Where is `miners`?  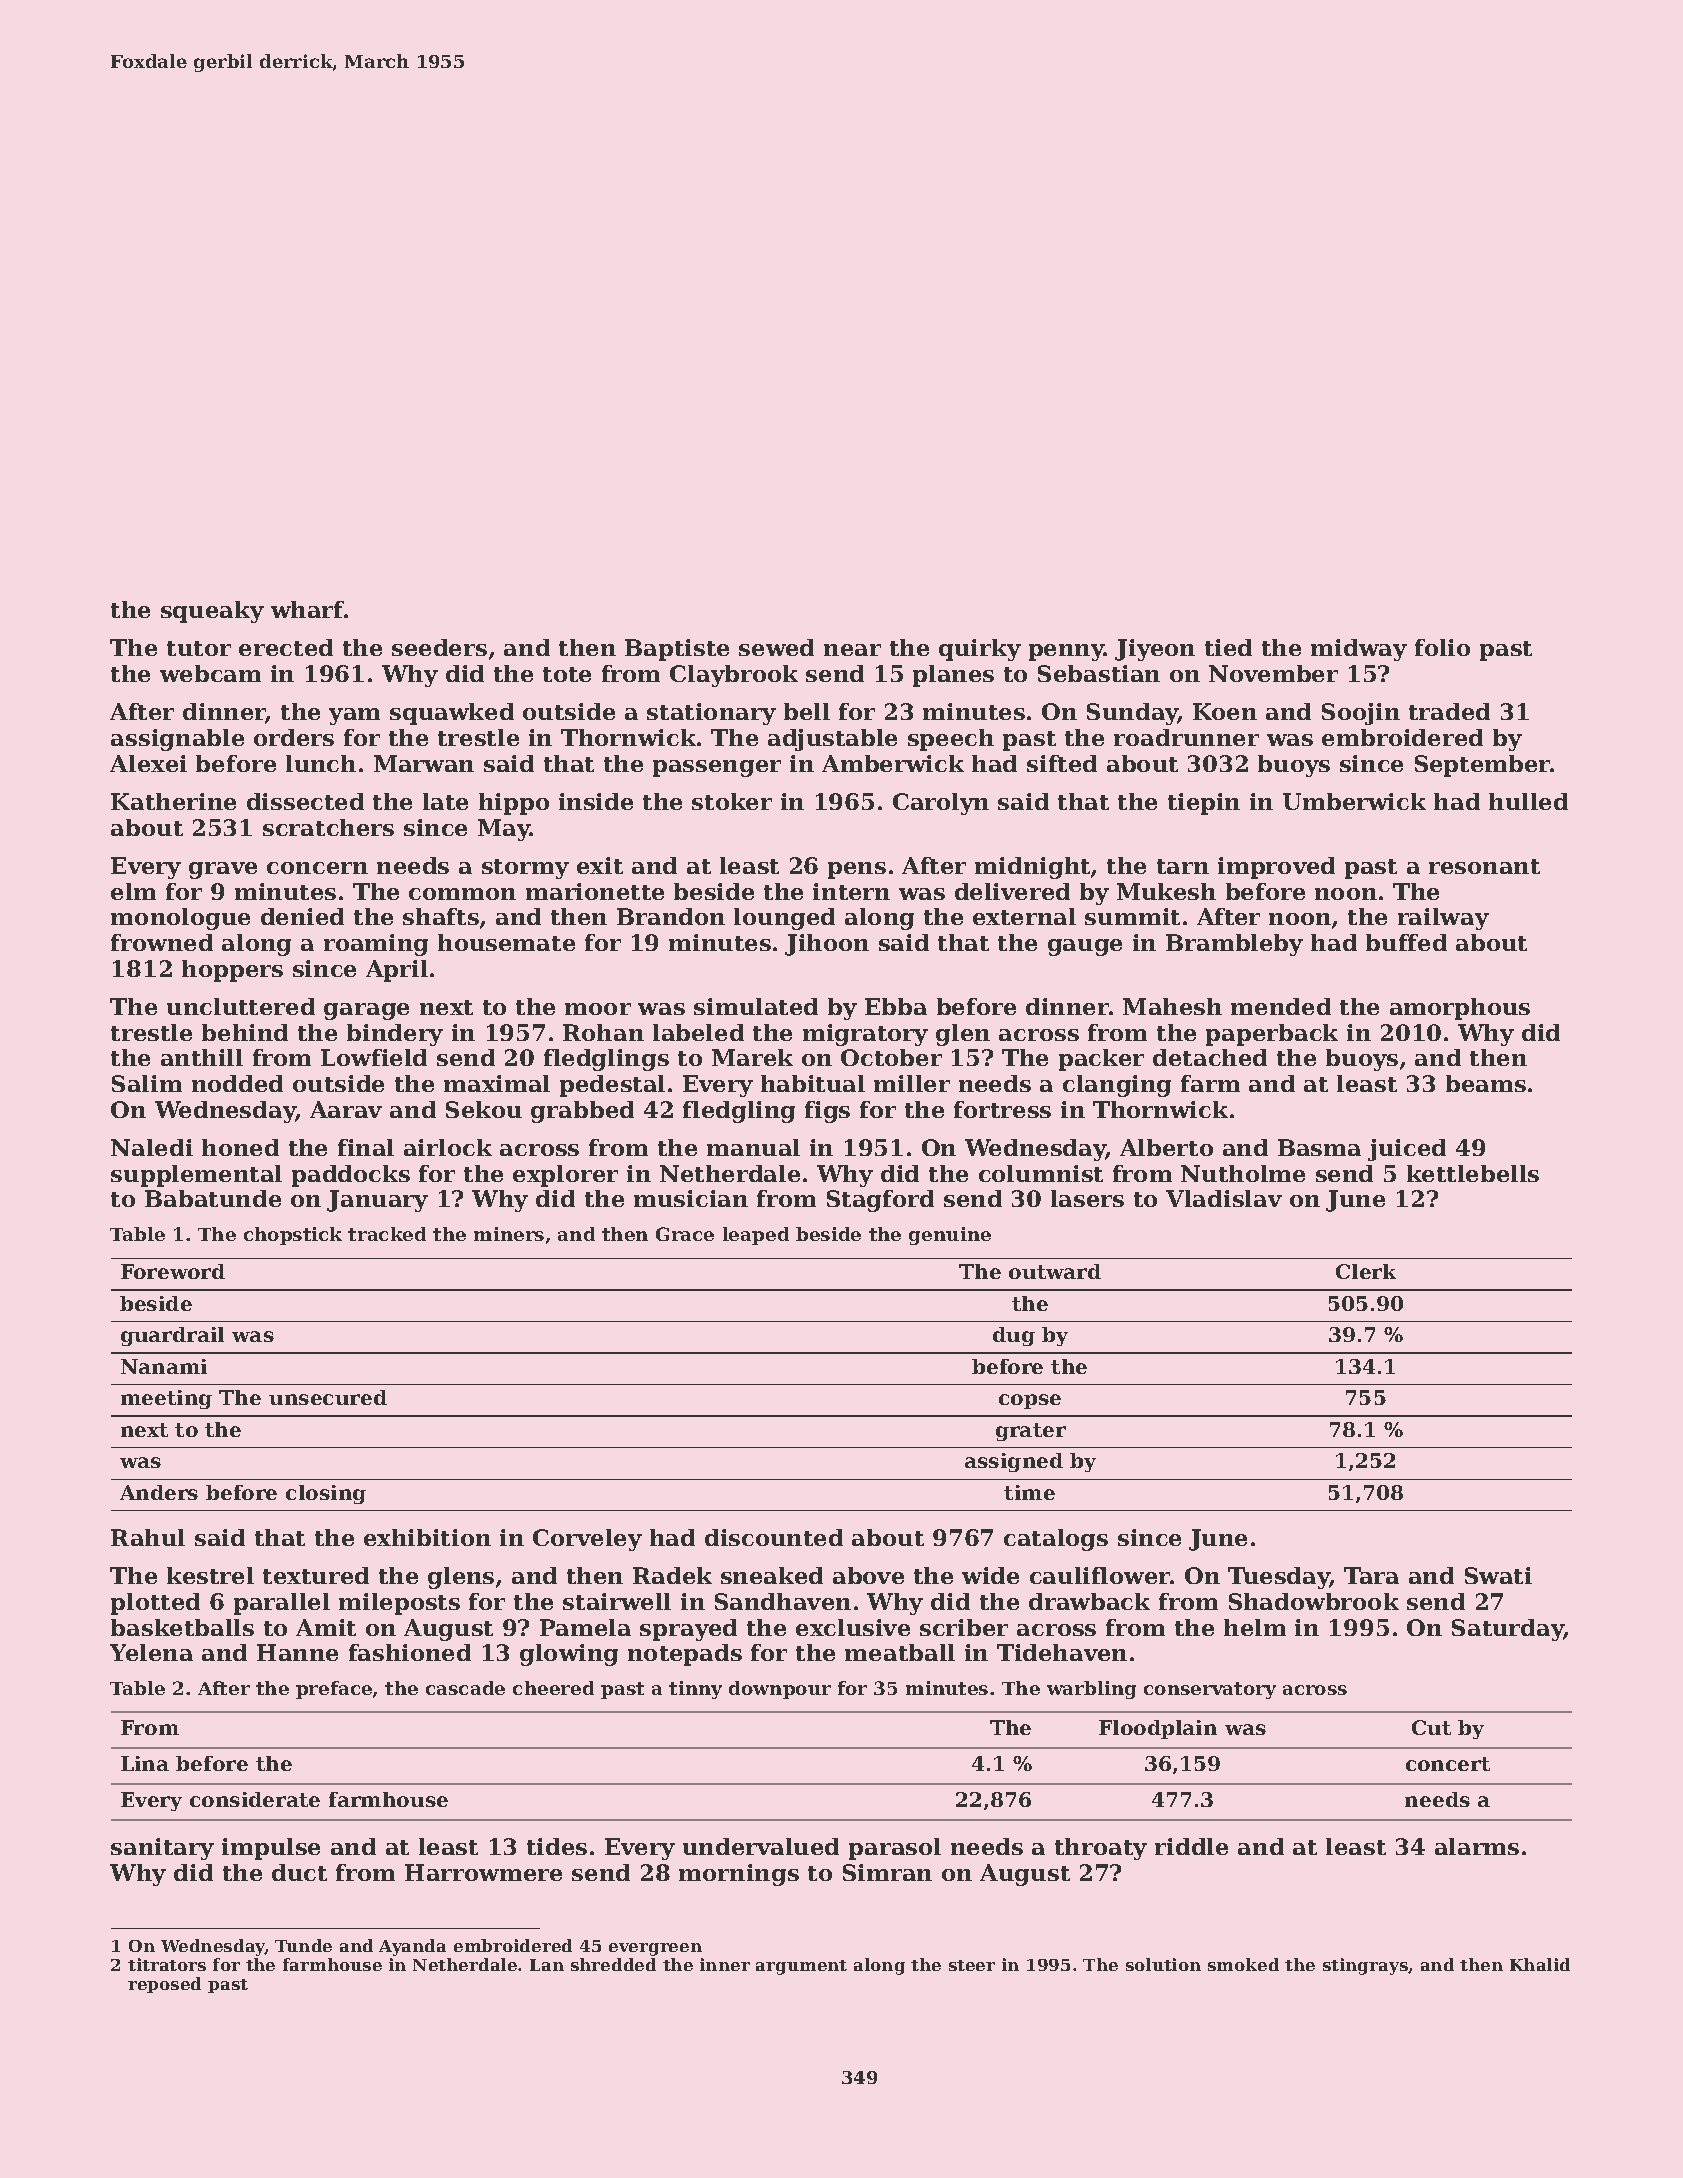
miners is located at coordinates (509, 1234).
